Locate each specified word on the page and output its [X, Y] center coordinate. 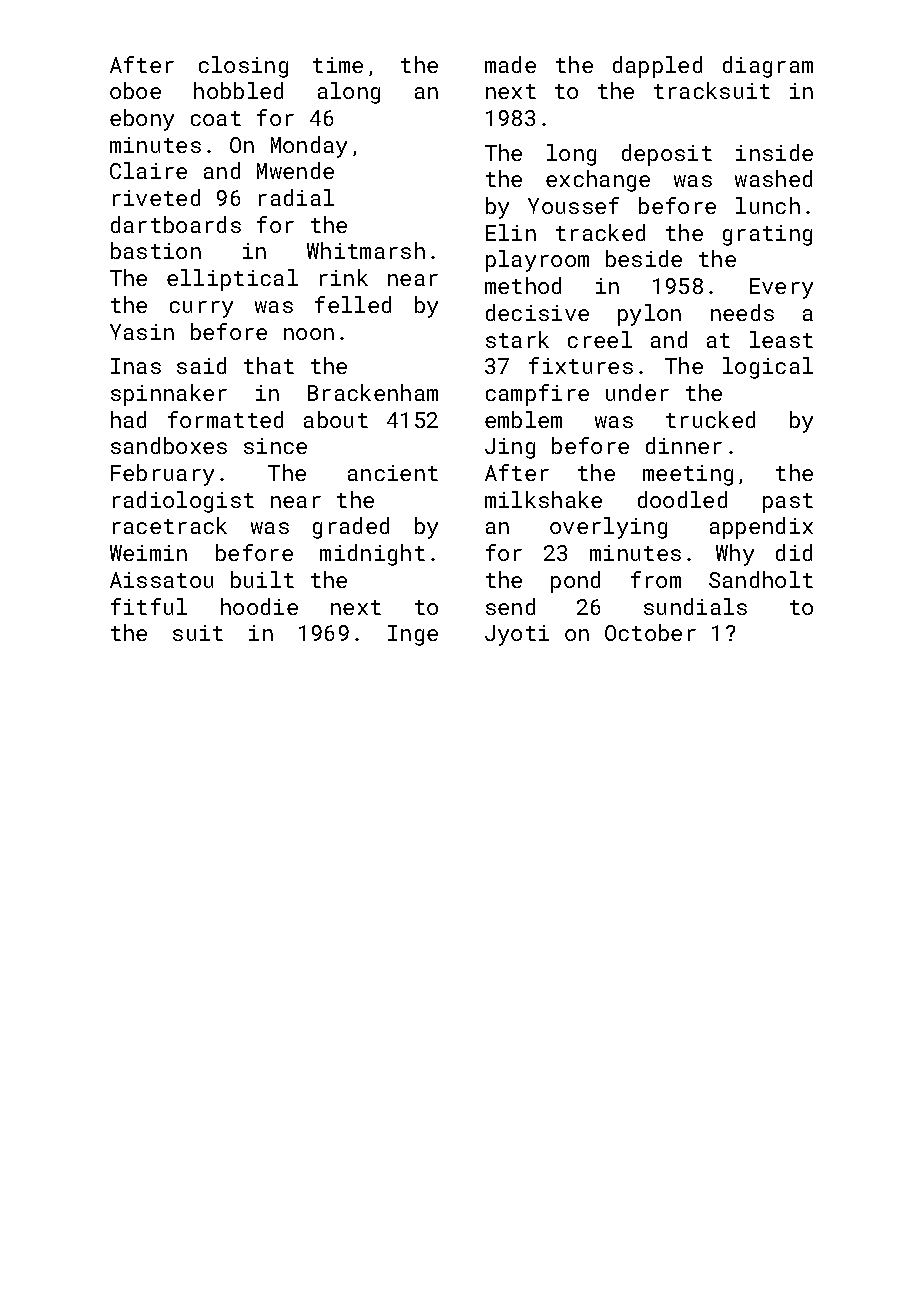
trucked [710, 419]
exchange [598, 181]
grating [767, 235]
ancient [393, 473]
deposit [667, 155]
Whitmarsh [366, 250]
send [510, 606]
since [275, 446]
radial [296, 197]
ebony [142, 120]
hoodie [259, 606]
